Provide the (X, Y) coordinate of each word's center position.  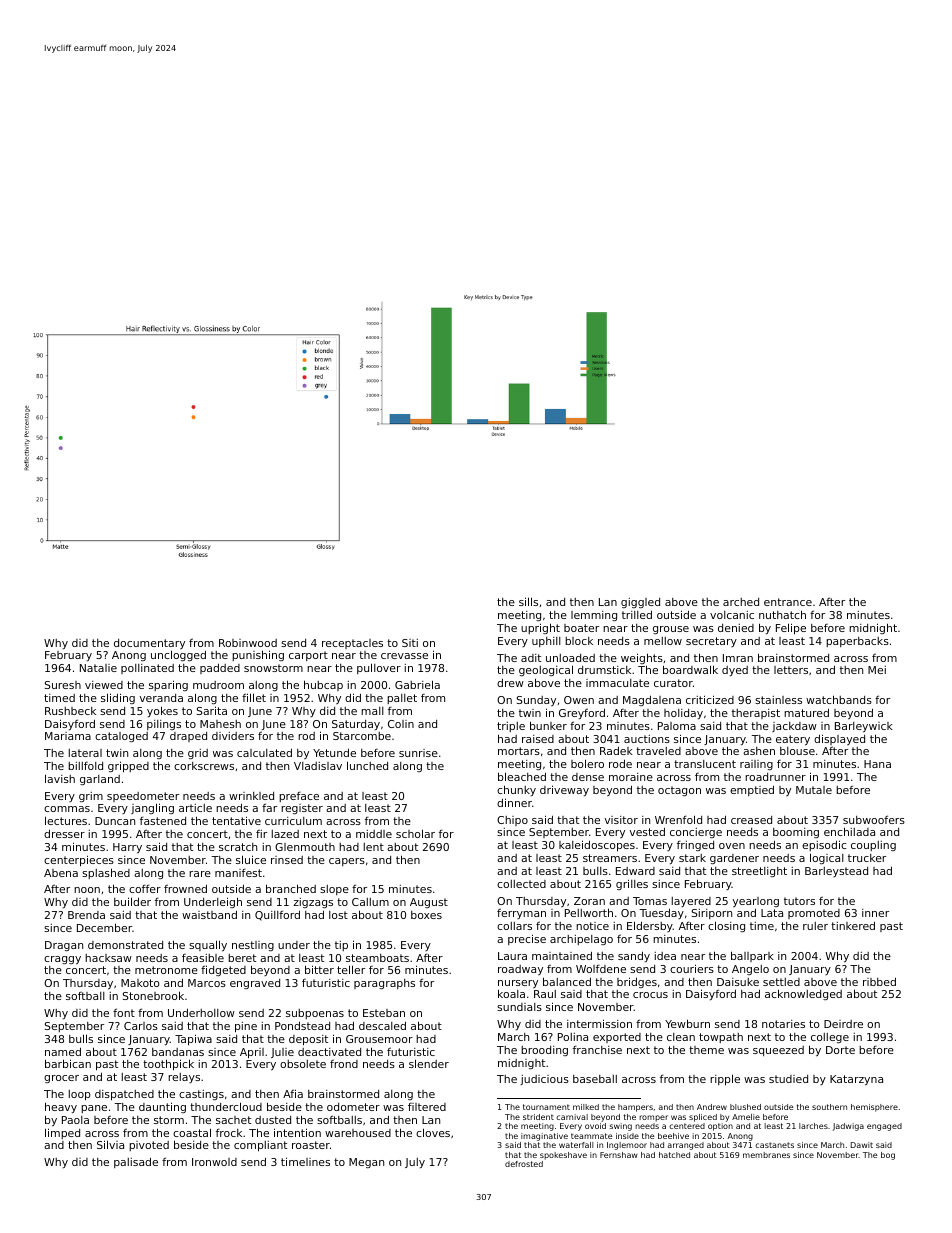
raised (538, 739)
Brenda (86, 915)
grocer (61, 1079)
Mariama (68, 736)
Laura (512, 956)
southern (829, 1107)
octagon (679, 791)
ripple (725, 1080)
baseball (595, 1079)
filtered (427, 1107)
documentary (149, 645)
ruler (815, 926)
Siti (410, 643)
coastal (192, 1132)
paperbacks (857, 642)
